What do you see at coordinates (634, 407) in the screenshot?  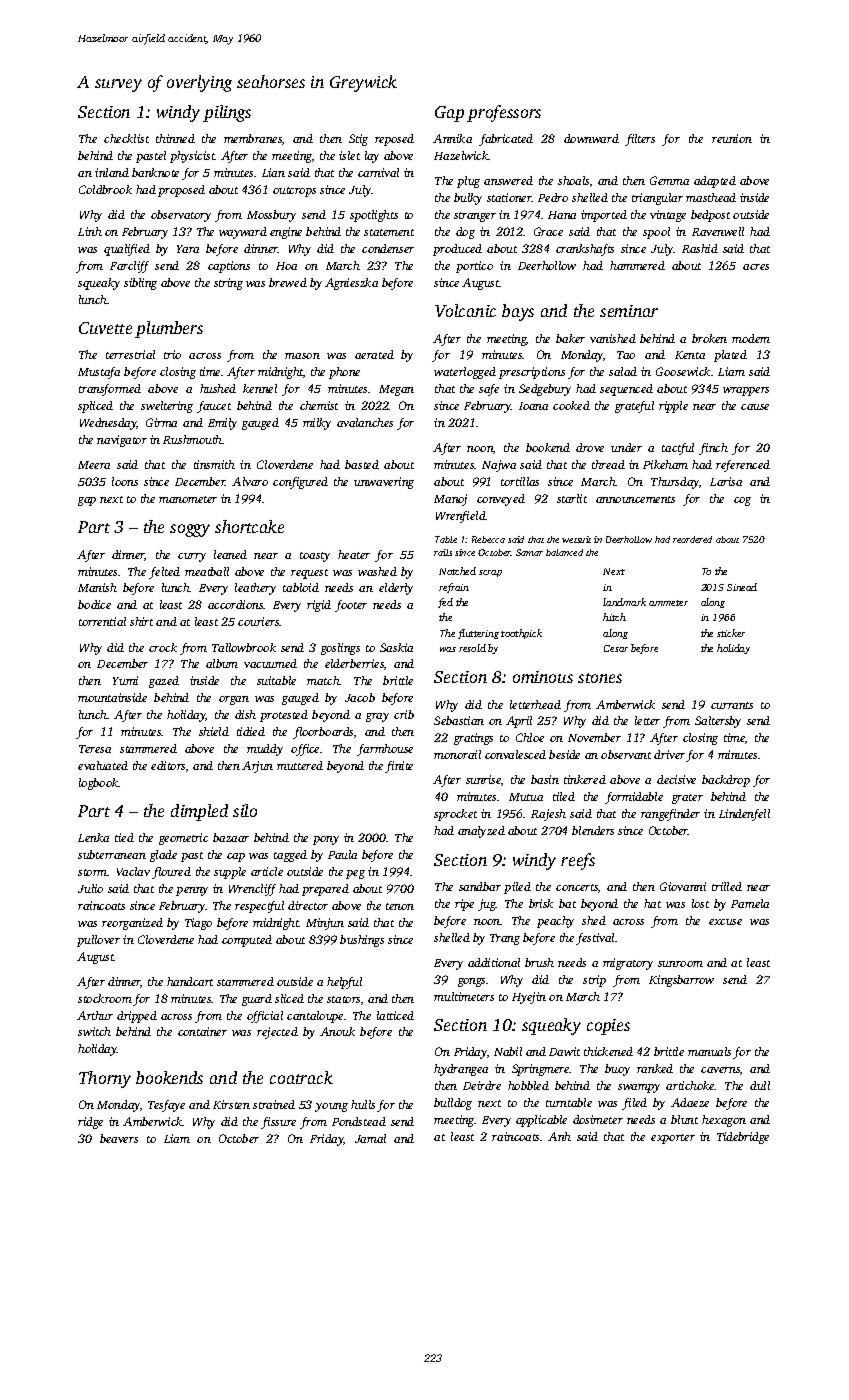 I see `grateful` at bounding box center [634, 407].
